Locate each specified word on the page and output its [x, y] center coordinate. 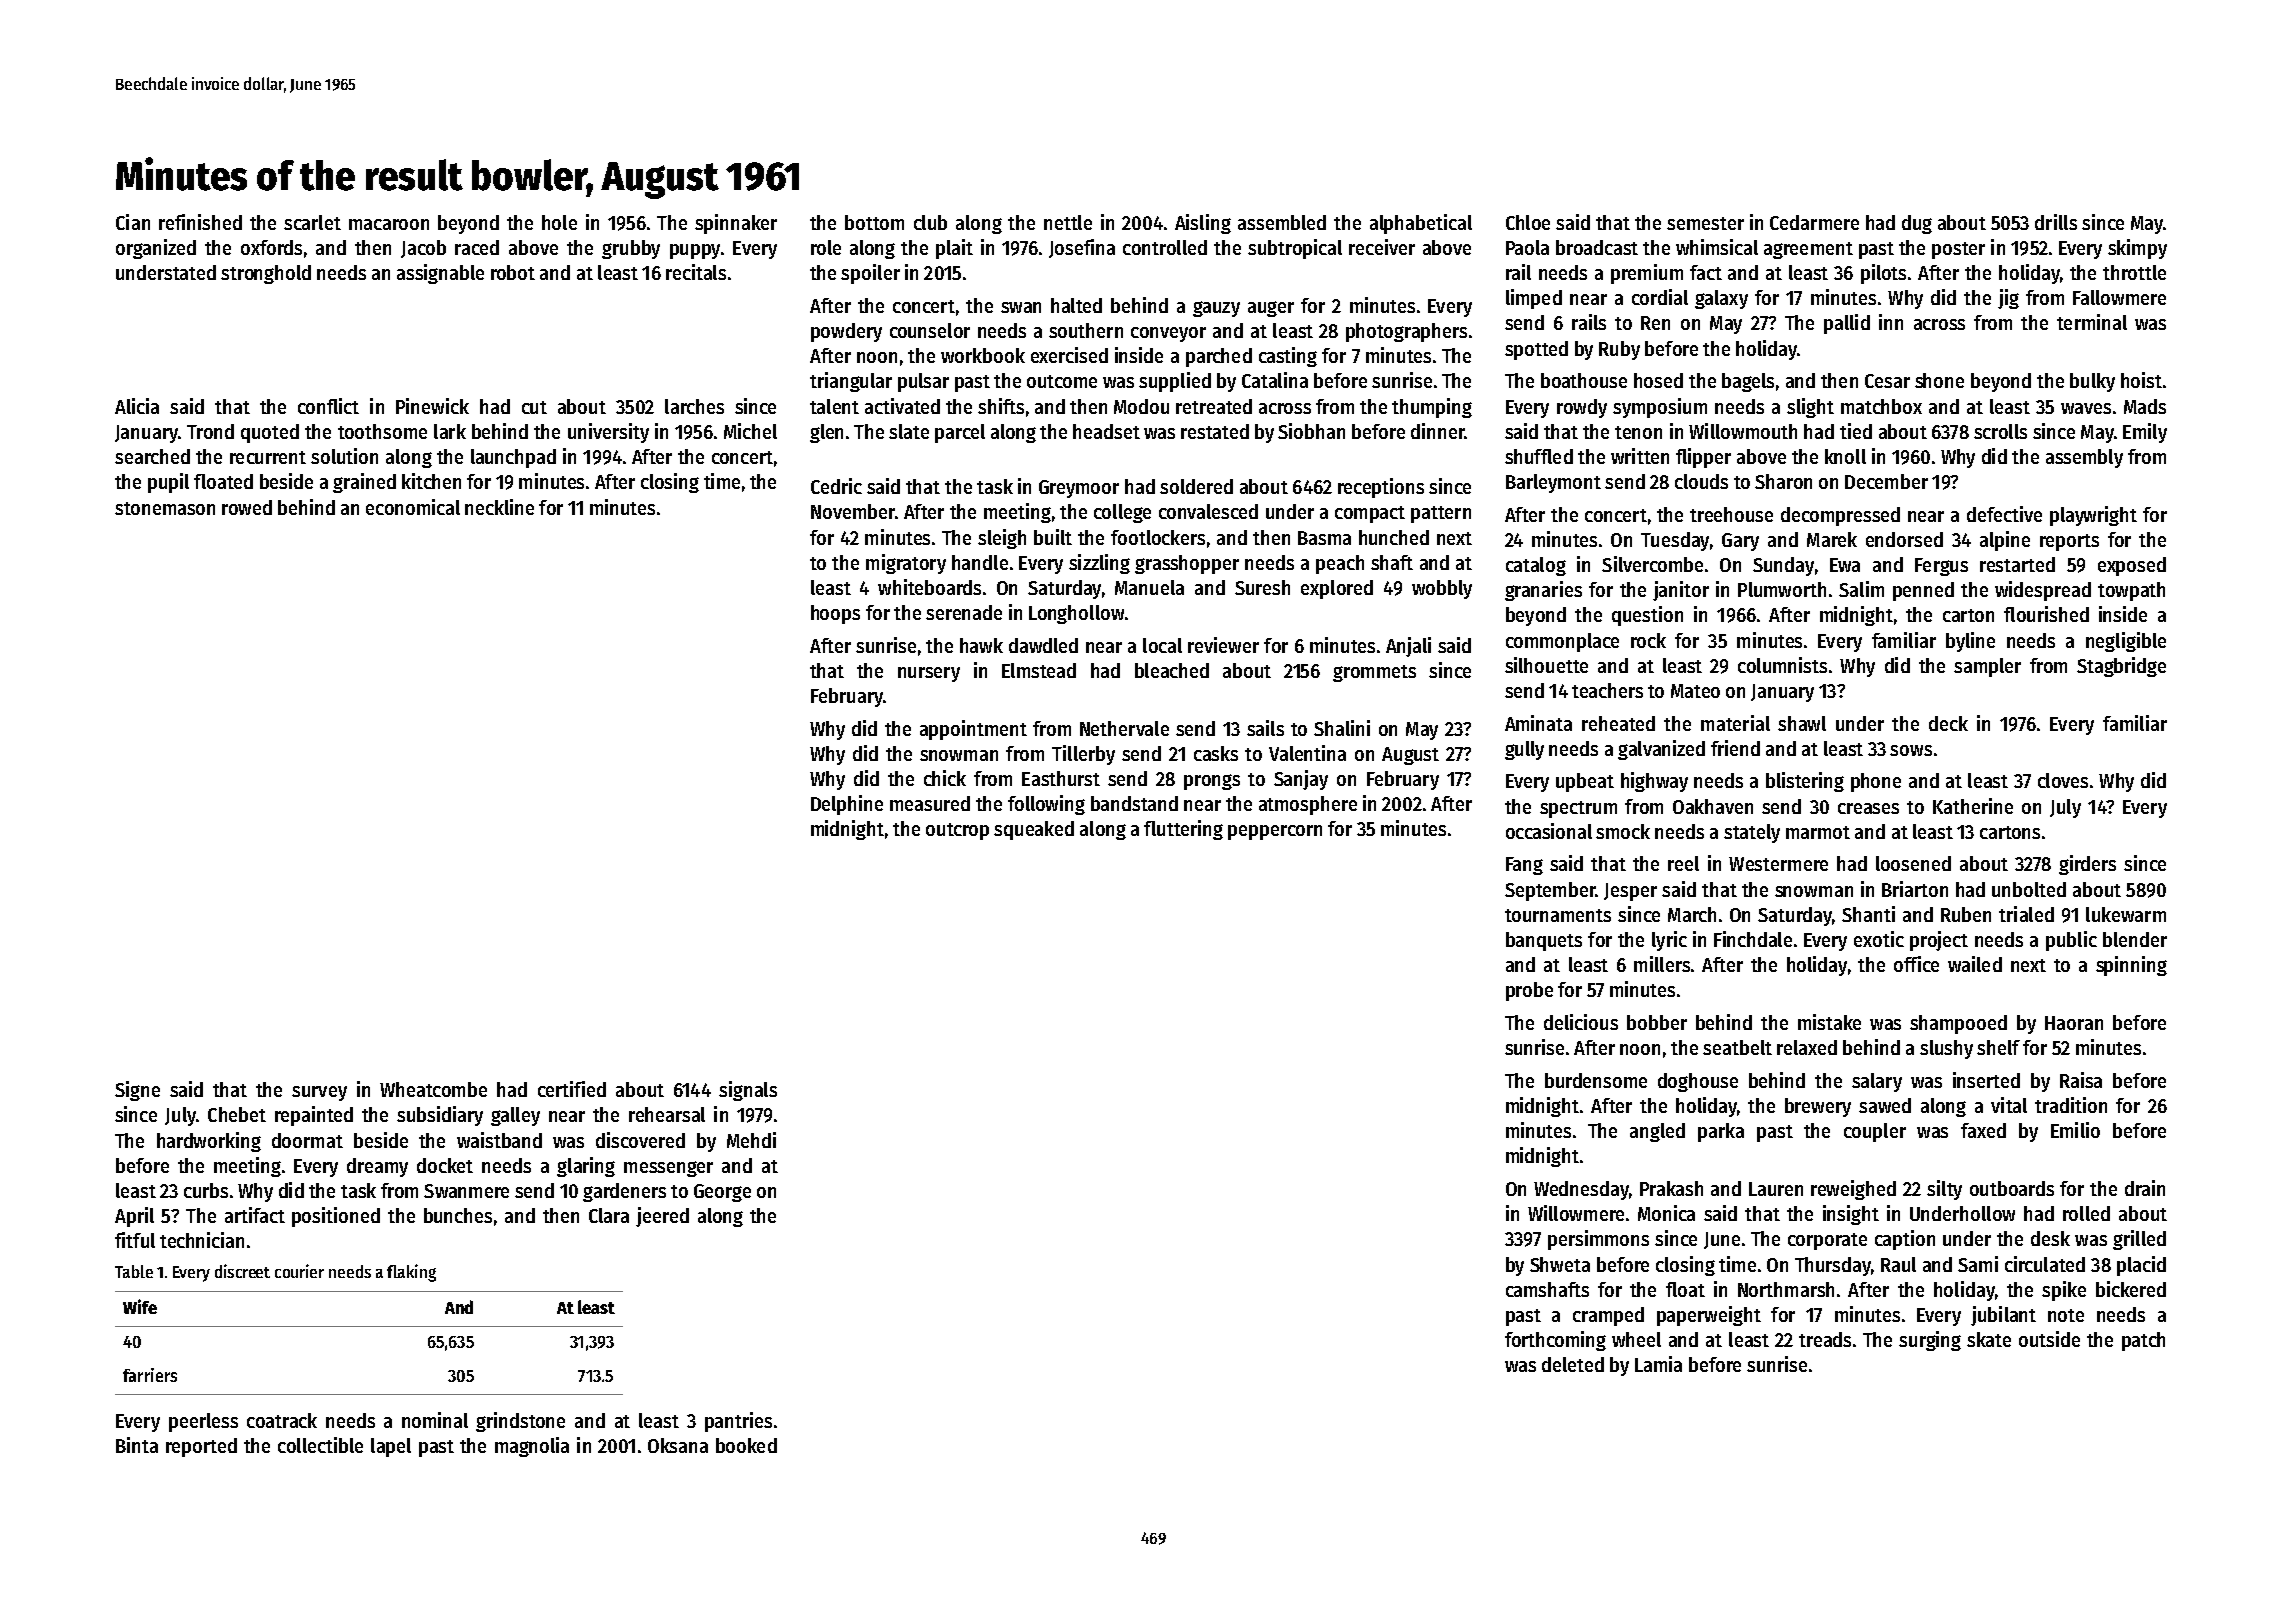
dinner [1437, 431]
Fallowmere [2119, 297]
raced [477, 247]
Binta [137, 1445]
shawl [1802, 723]
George [722, 1193]
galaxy [1721, 299]
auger [1271, 309]
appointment [973, 730]
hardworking [209, 1142]
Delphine [847, 805]
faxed [1983, 1130]
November [853, 511]
